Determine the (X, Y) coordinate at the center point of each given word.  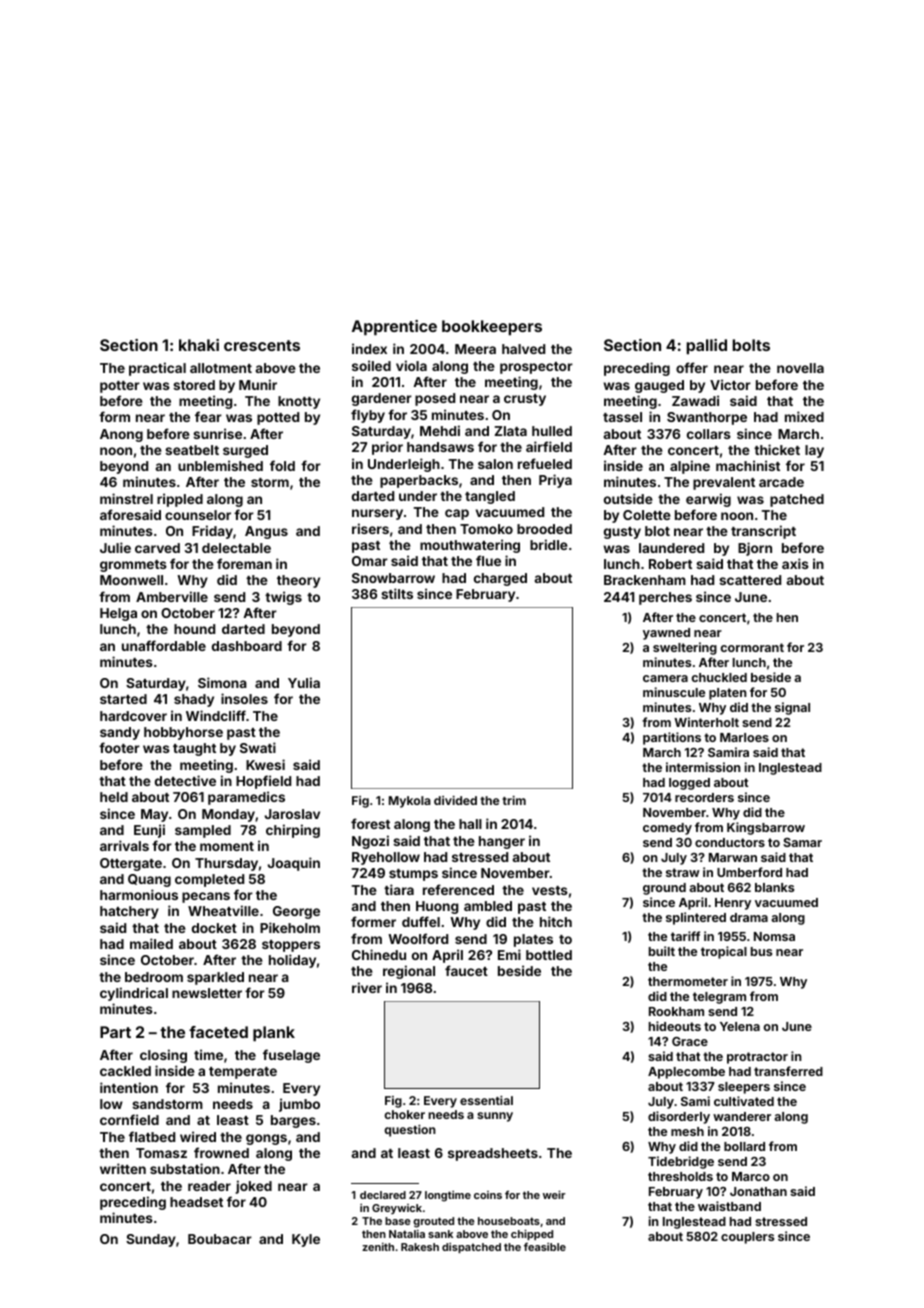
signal (792, 708)
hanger (502, 842)
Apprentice (394, 328)
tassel (622, 417)
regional (409, 972)
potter (120, 387)
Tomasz (161, 1153)
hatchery (129, 912)
